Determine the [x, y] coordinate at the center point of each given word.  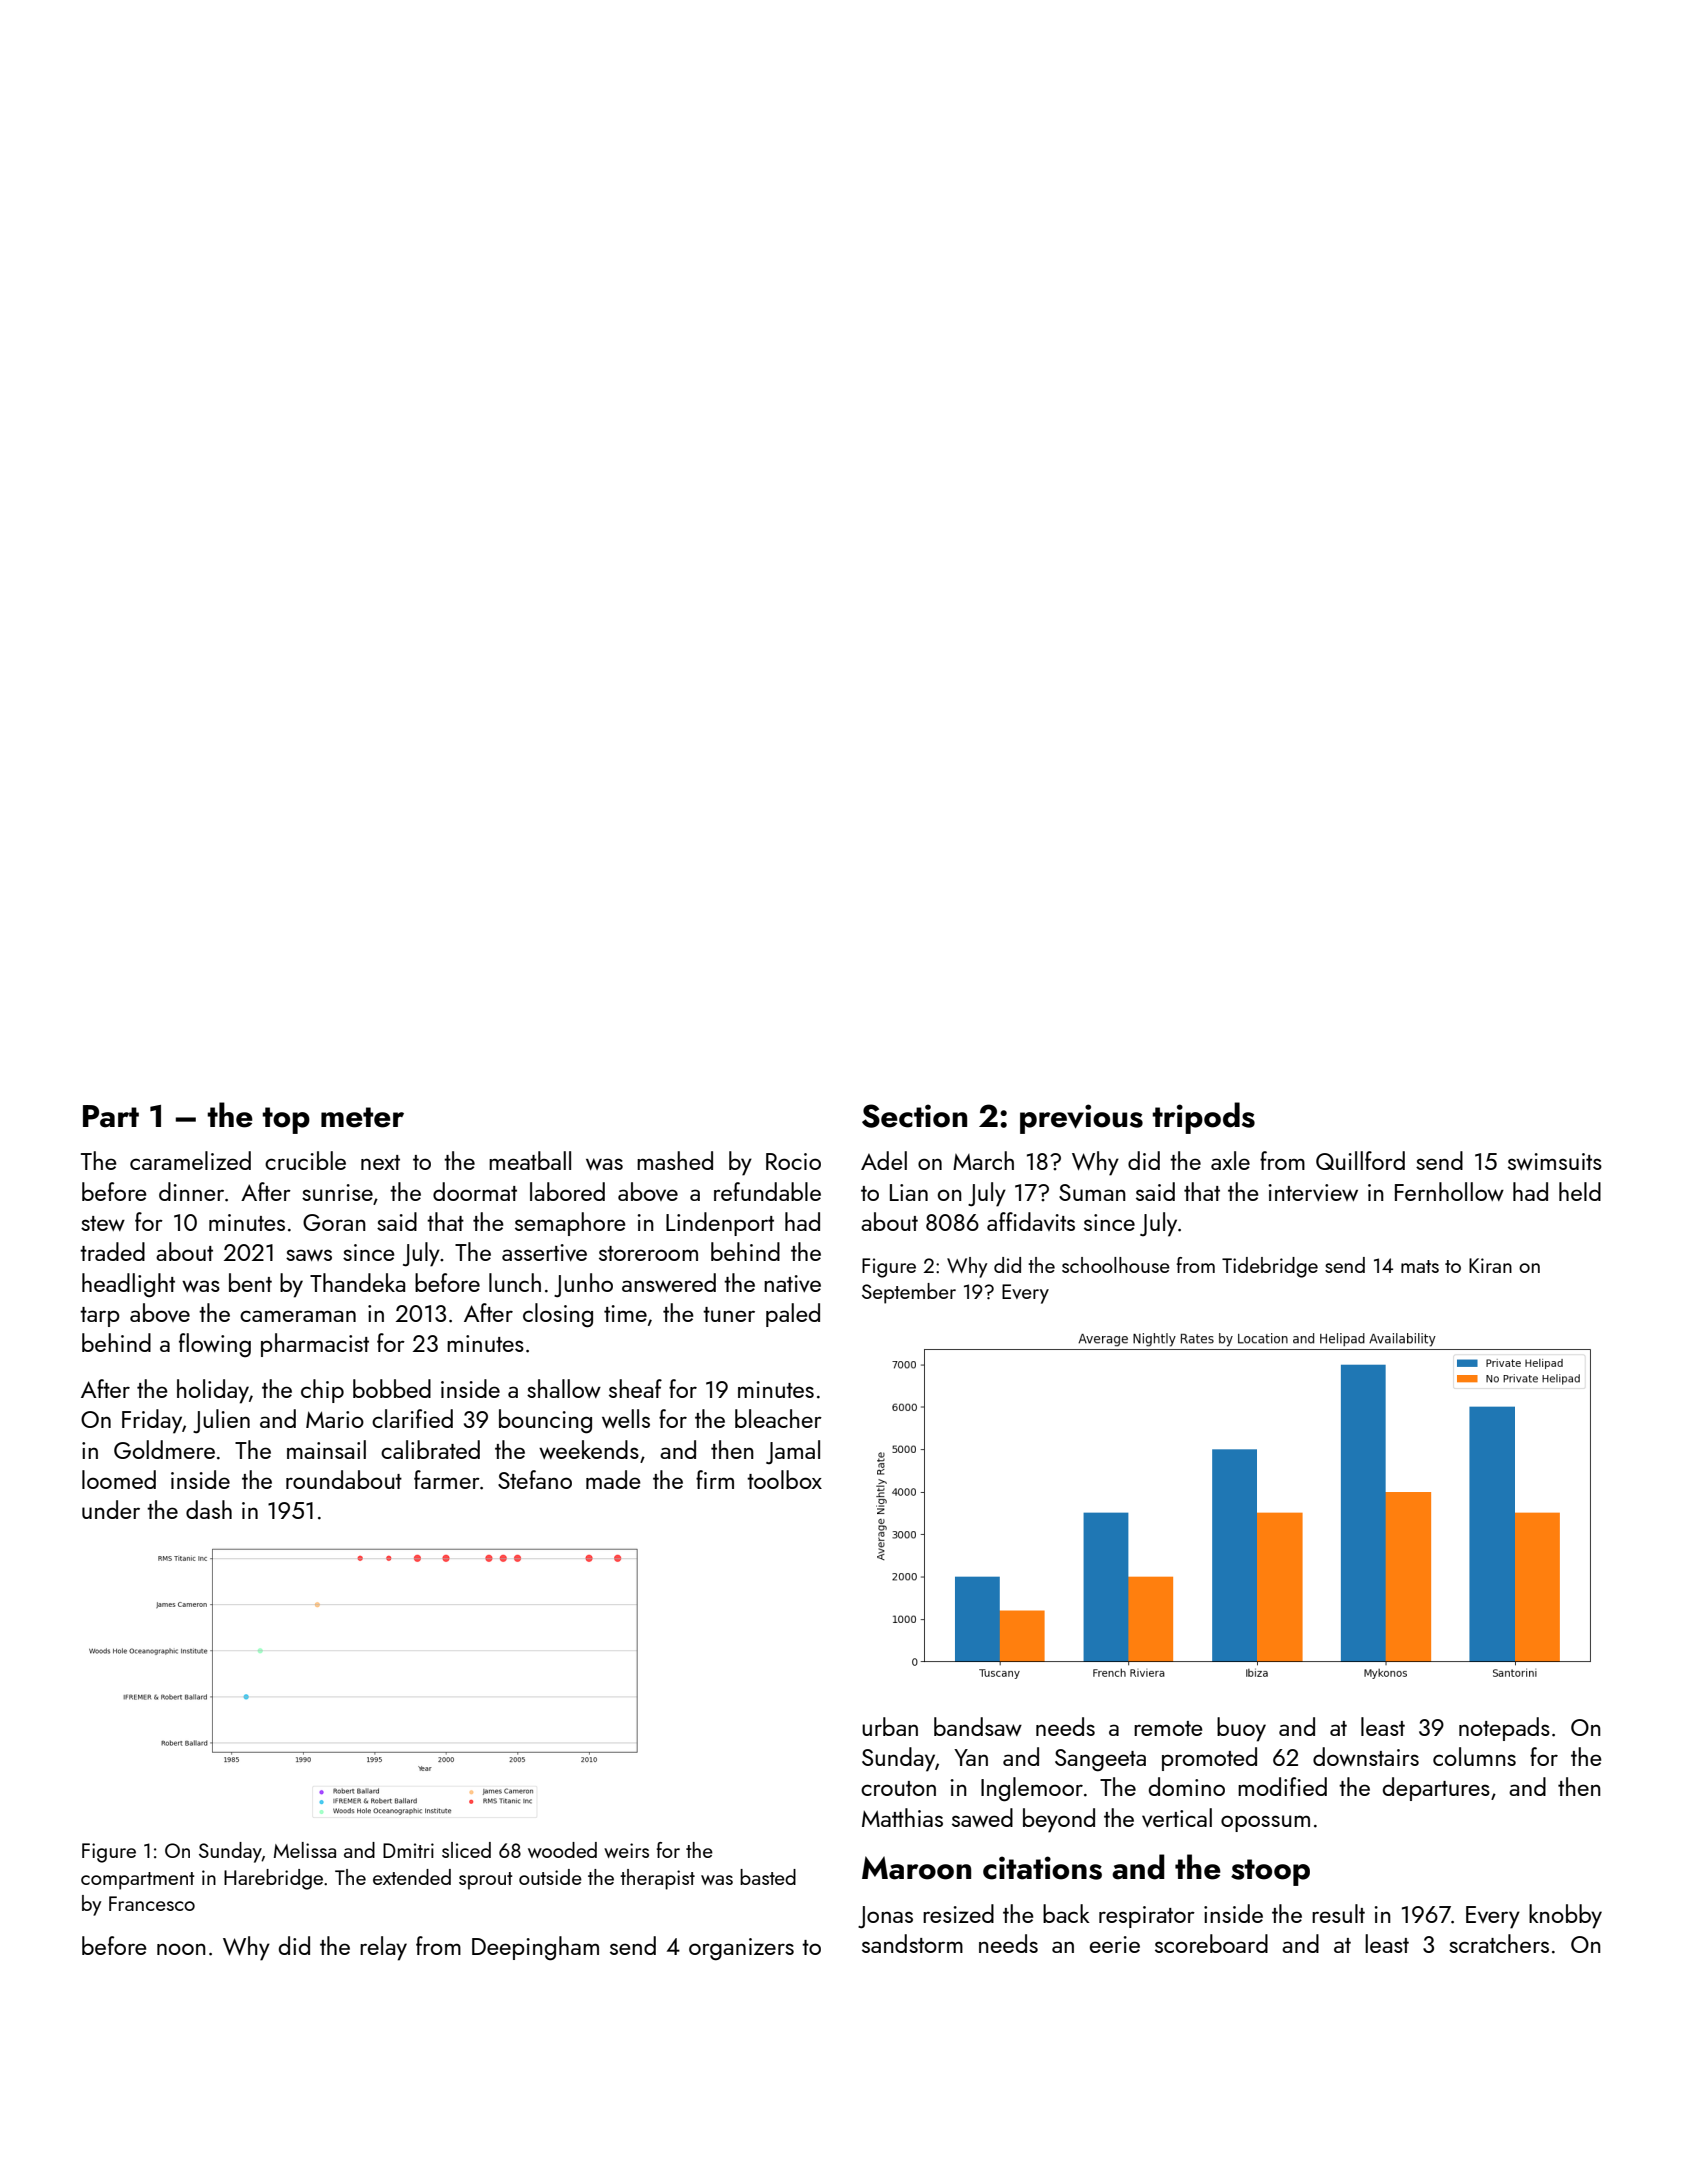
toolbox [784, 1479]
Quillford [1360, 1160]
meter [362, 1117]
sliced [466, 1850]
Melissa [305, 1850]
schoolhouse [1116, 1265]
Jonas [885, 1917]
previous [1081, 1119]
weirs [626, 1850]
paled [793, 1315]
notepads [1504, 1729]
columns [1474, 1756]
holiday [213, 1391]
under [111, 1509]
